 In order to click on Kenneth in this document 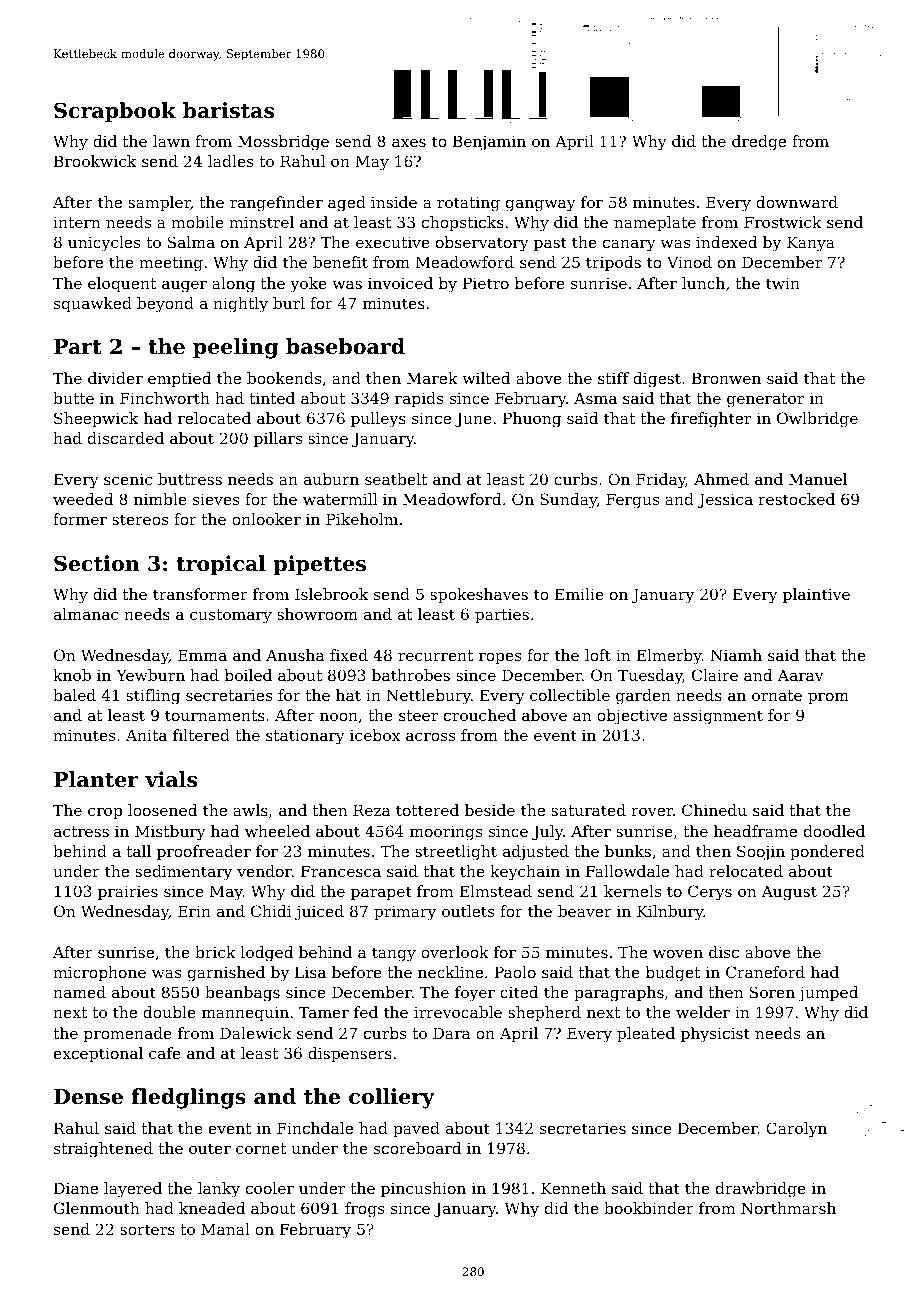, I will do `click(573, 1188)`.
